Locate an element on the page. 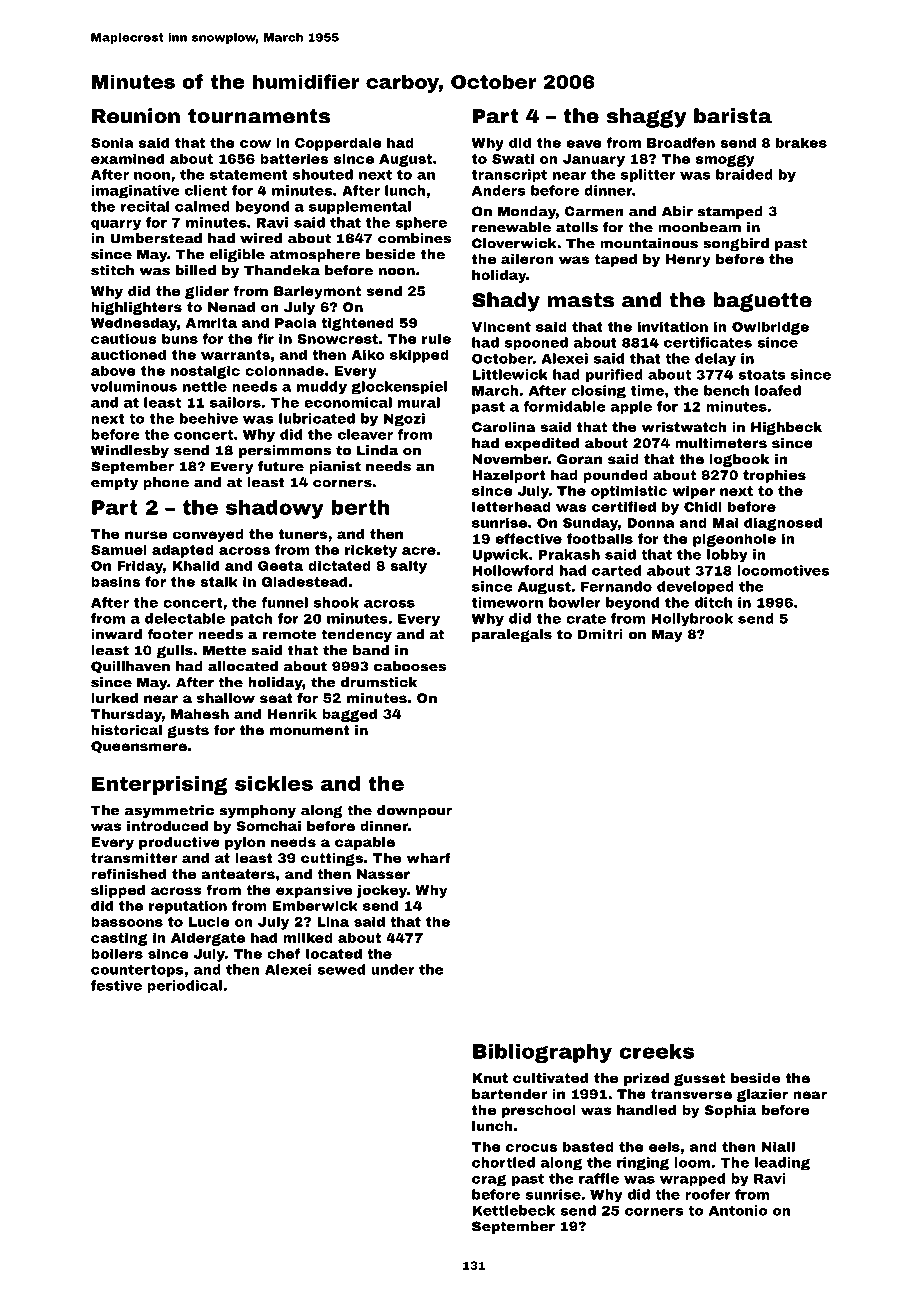  Samuel is located at coordinates (119, 549).
